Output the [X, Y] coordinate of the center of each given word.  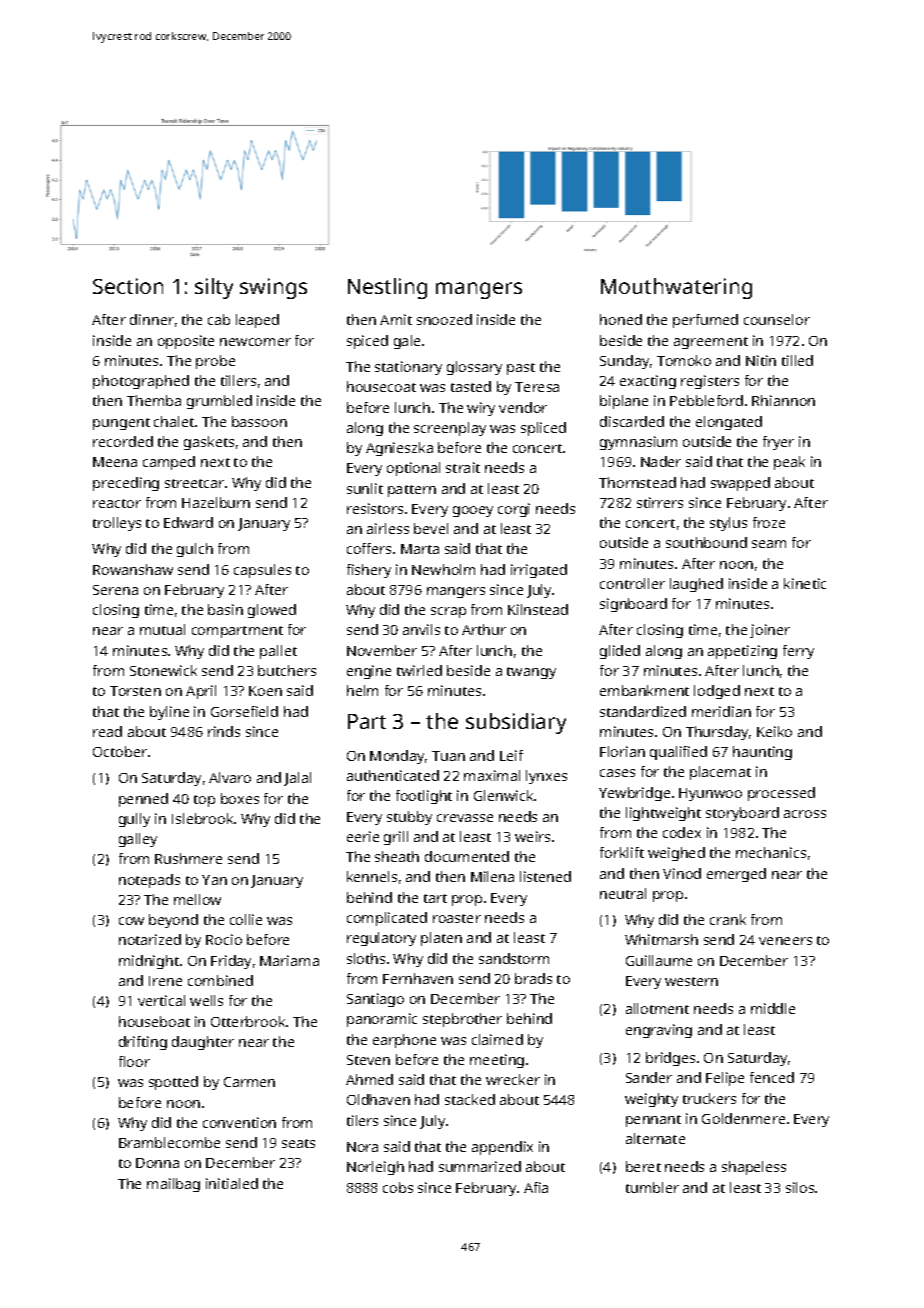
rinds [224, 731]
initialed [232, 1183]
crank [728, 919]
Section [128, 286]
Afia [536, 1187]
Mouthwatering [676, 288]
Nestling [387, 288]
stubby [409, 818]
